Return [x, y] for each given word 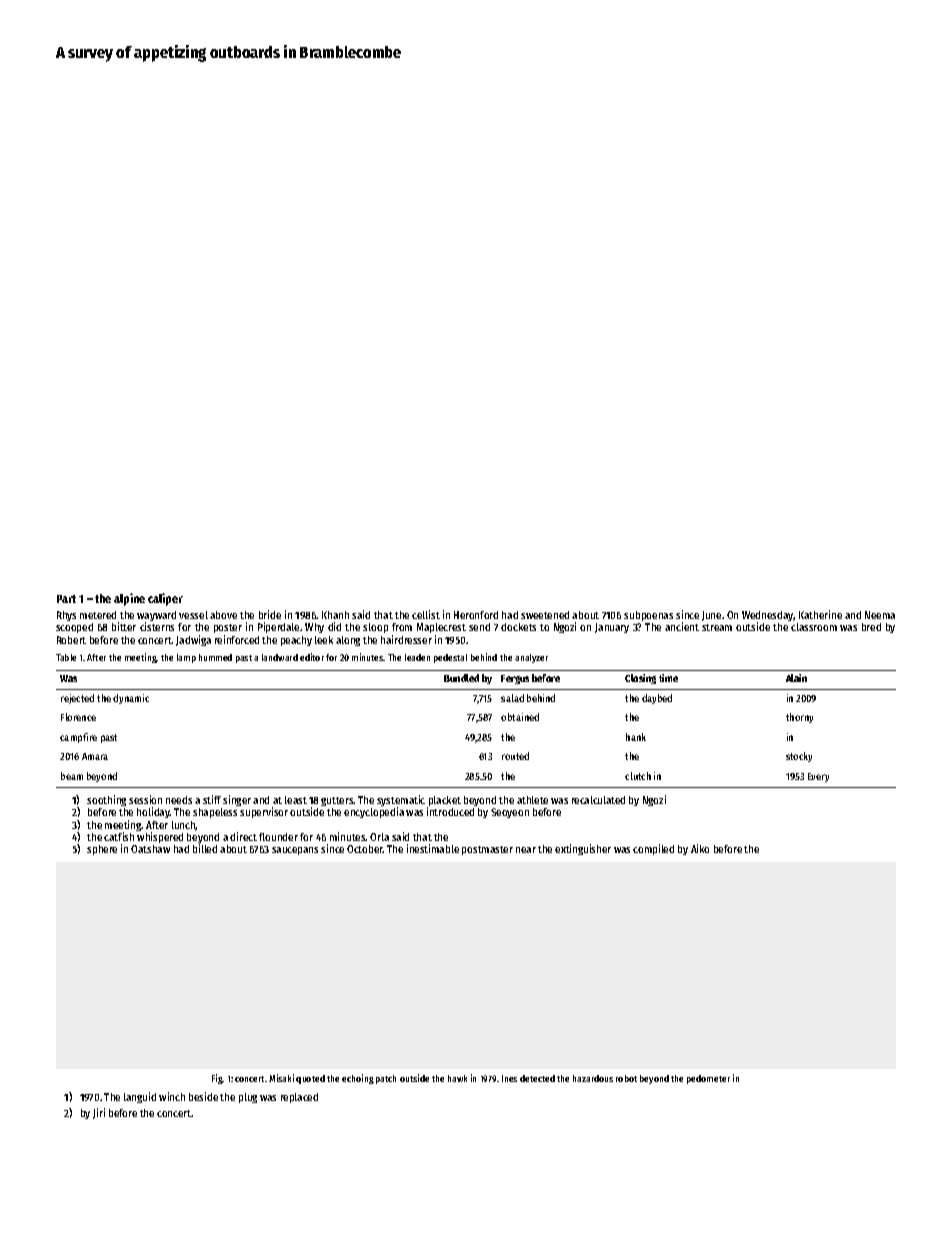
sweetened [545, 615]
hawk [457, 1078]
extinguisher [583, 849]
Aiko [700, 848]
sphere [102, 850]
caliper [165, 599]
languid [140, 1097]
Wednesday [768, 617]
